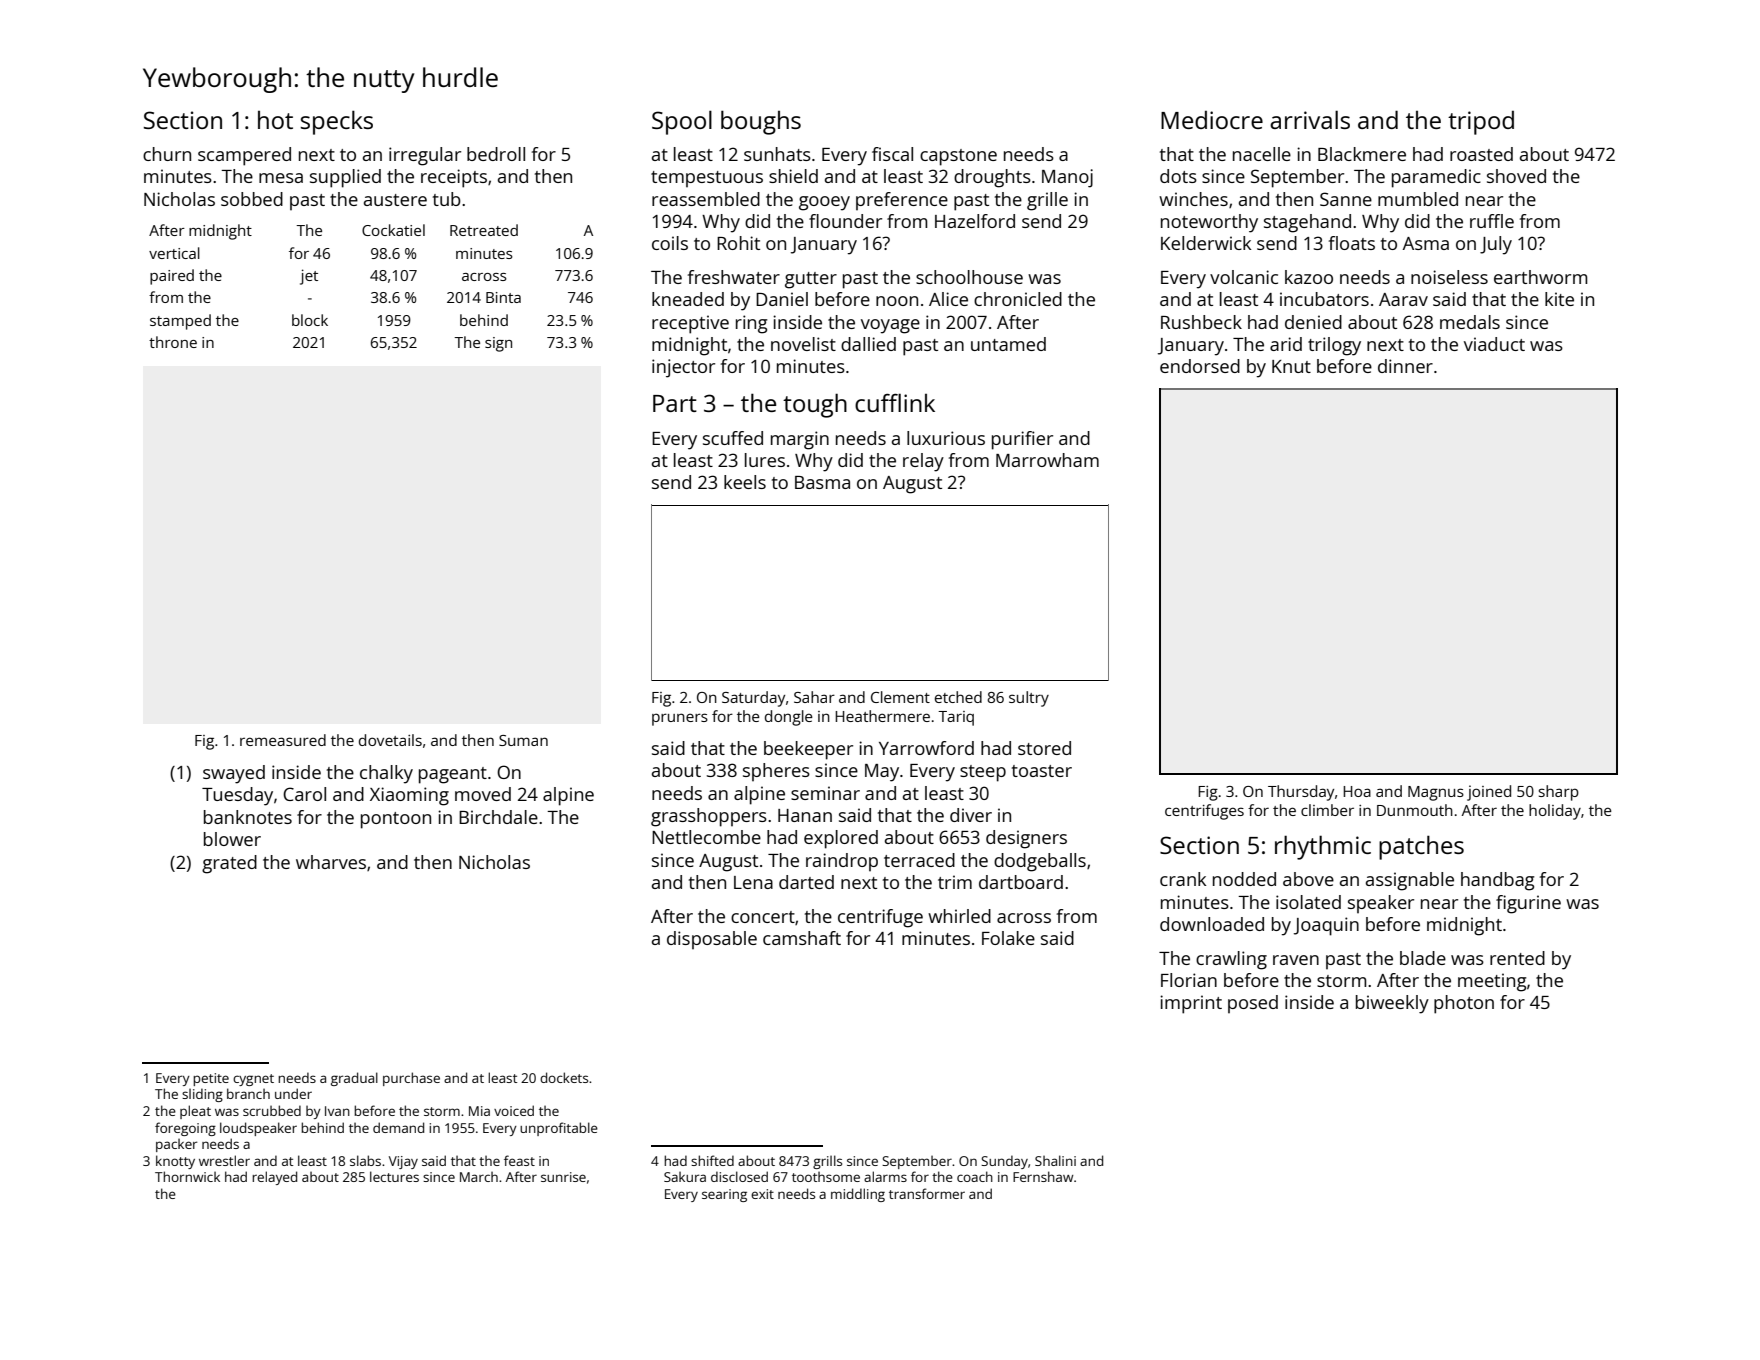  I want to click on earthworm, so click(1541, 277).
